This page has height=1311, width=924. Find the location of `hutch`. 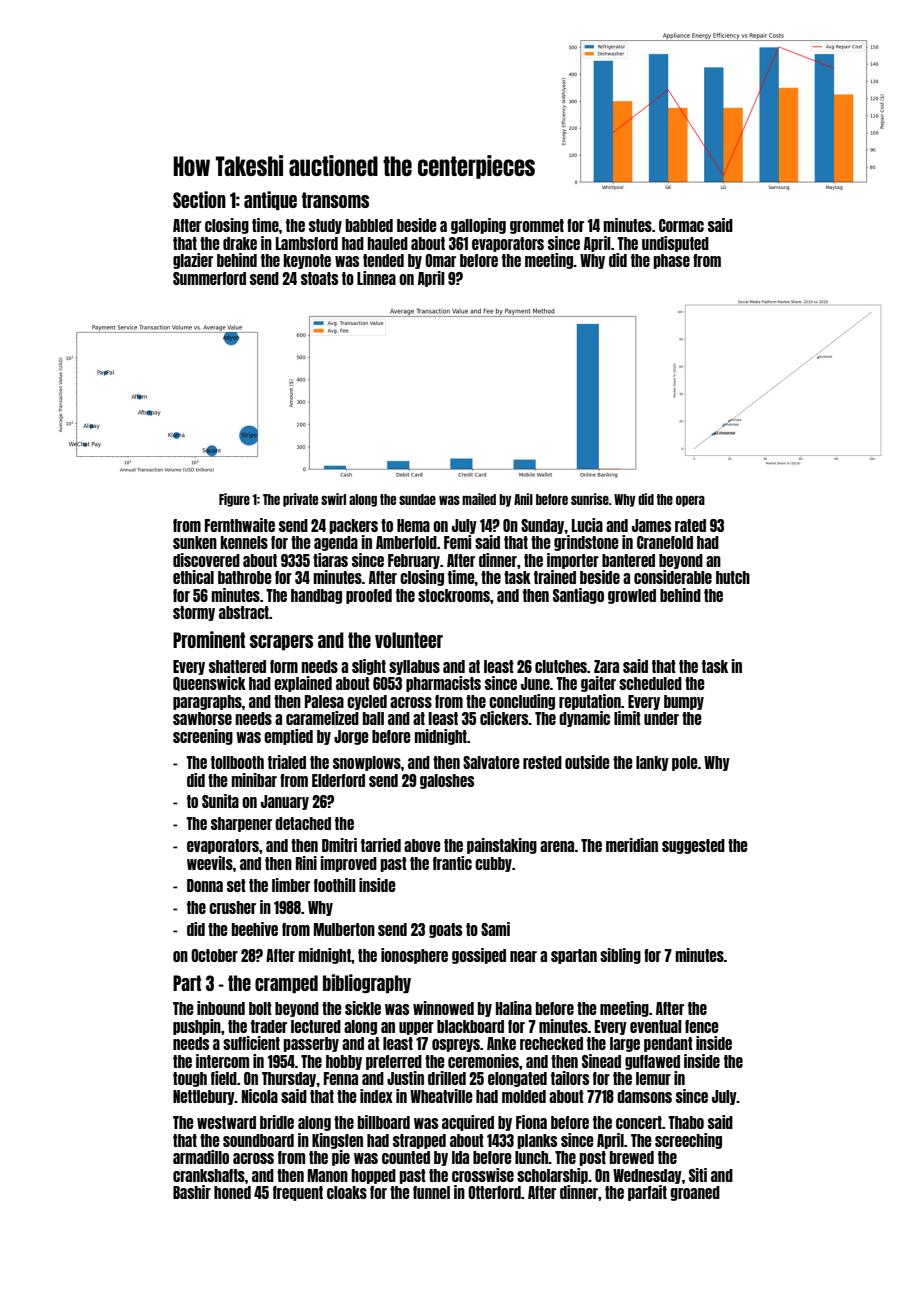

hutch is located at coordinates (733, 577).
